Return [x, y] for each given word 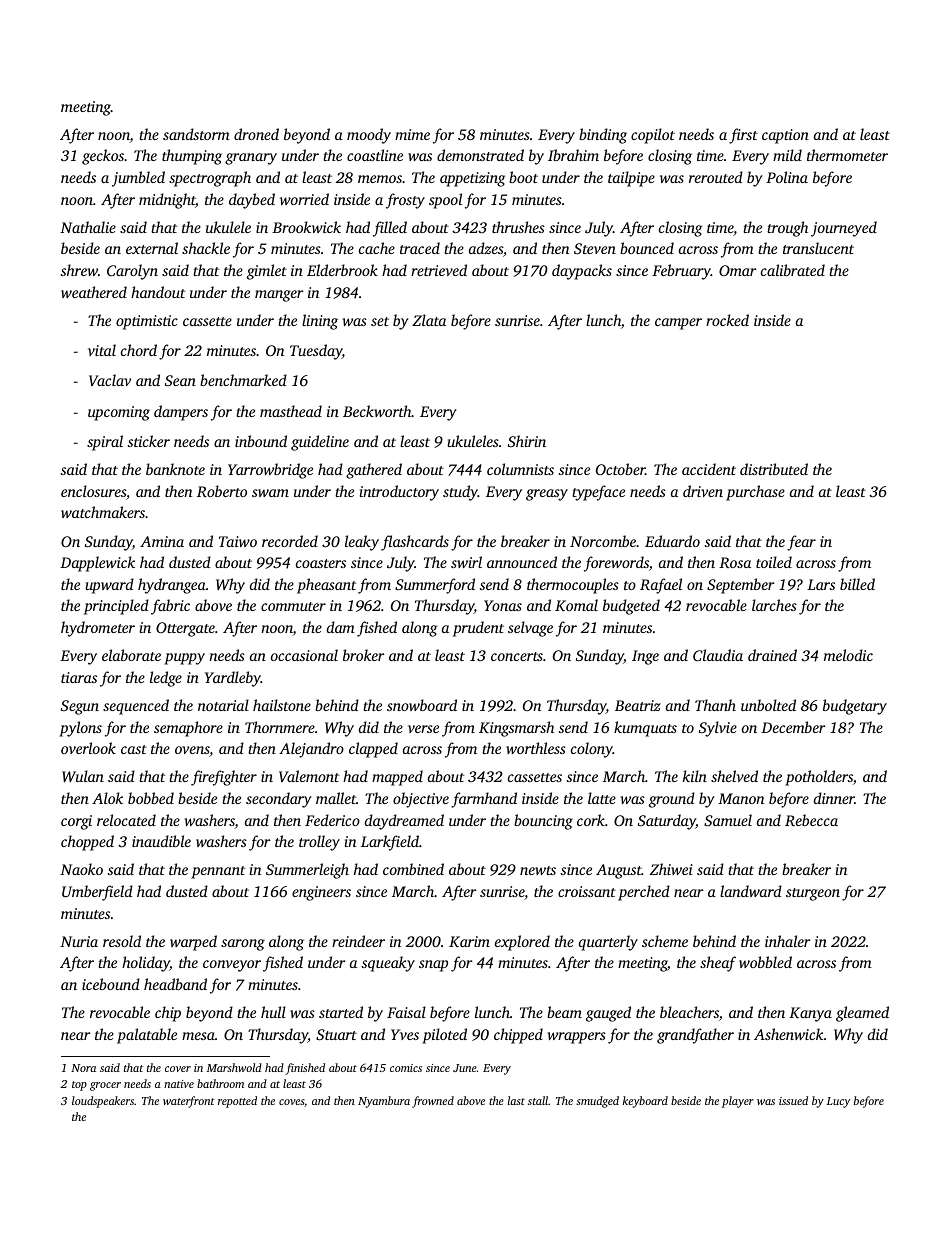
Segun [80, 707]
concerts [517, 656]
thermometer [847, 155]
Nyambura [384, 1102]
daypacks [582, 272]
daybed [252, 201]
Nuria [79, 941]
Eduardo [672, 541]
